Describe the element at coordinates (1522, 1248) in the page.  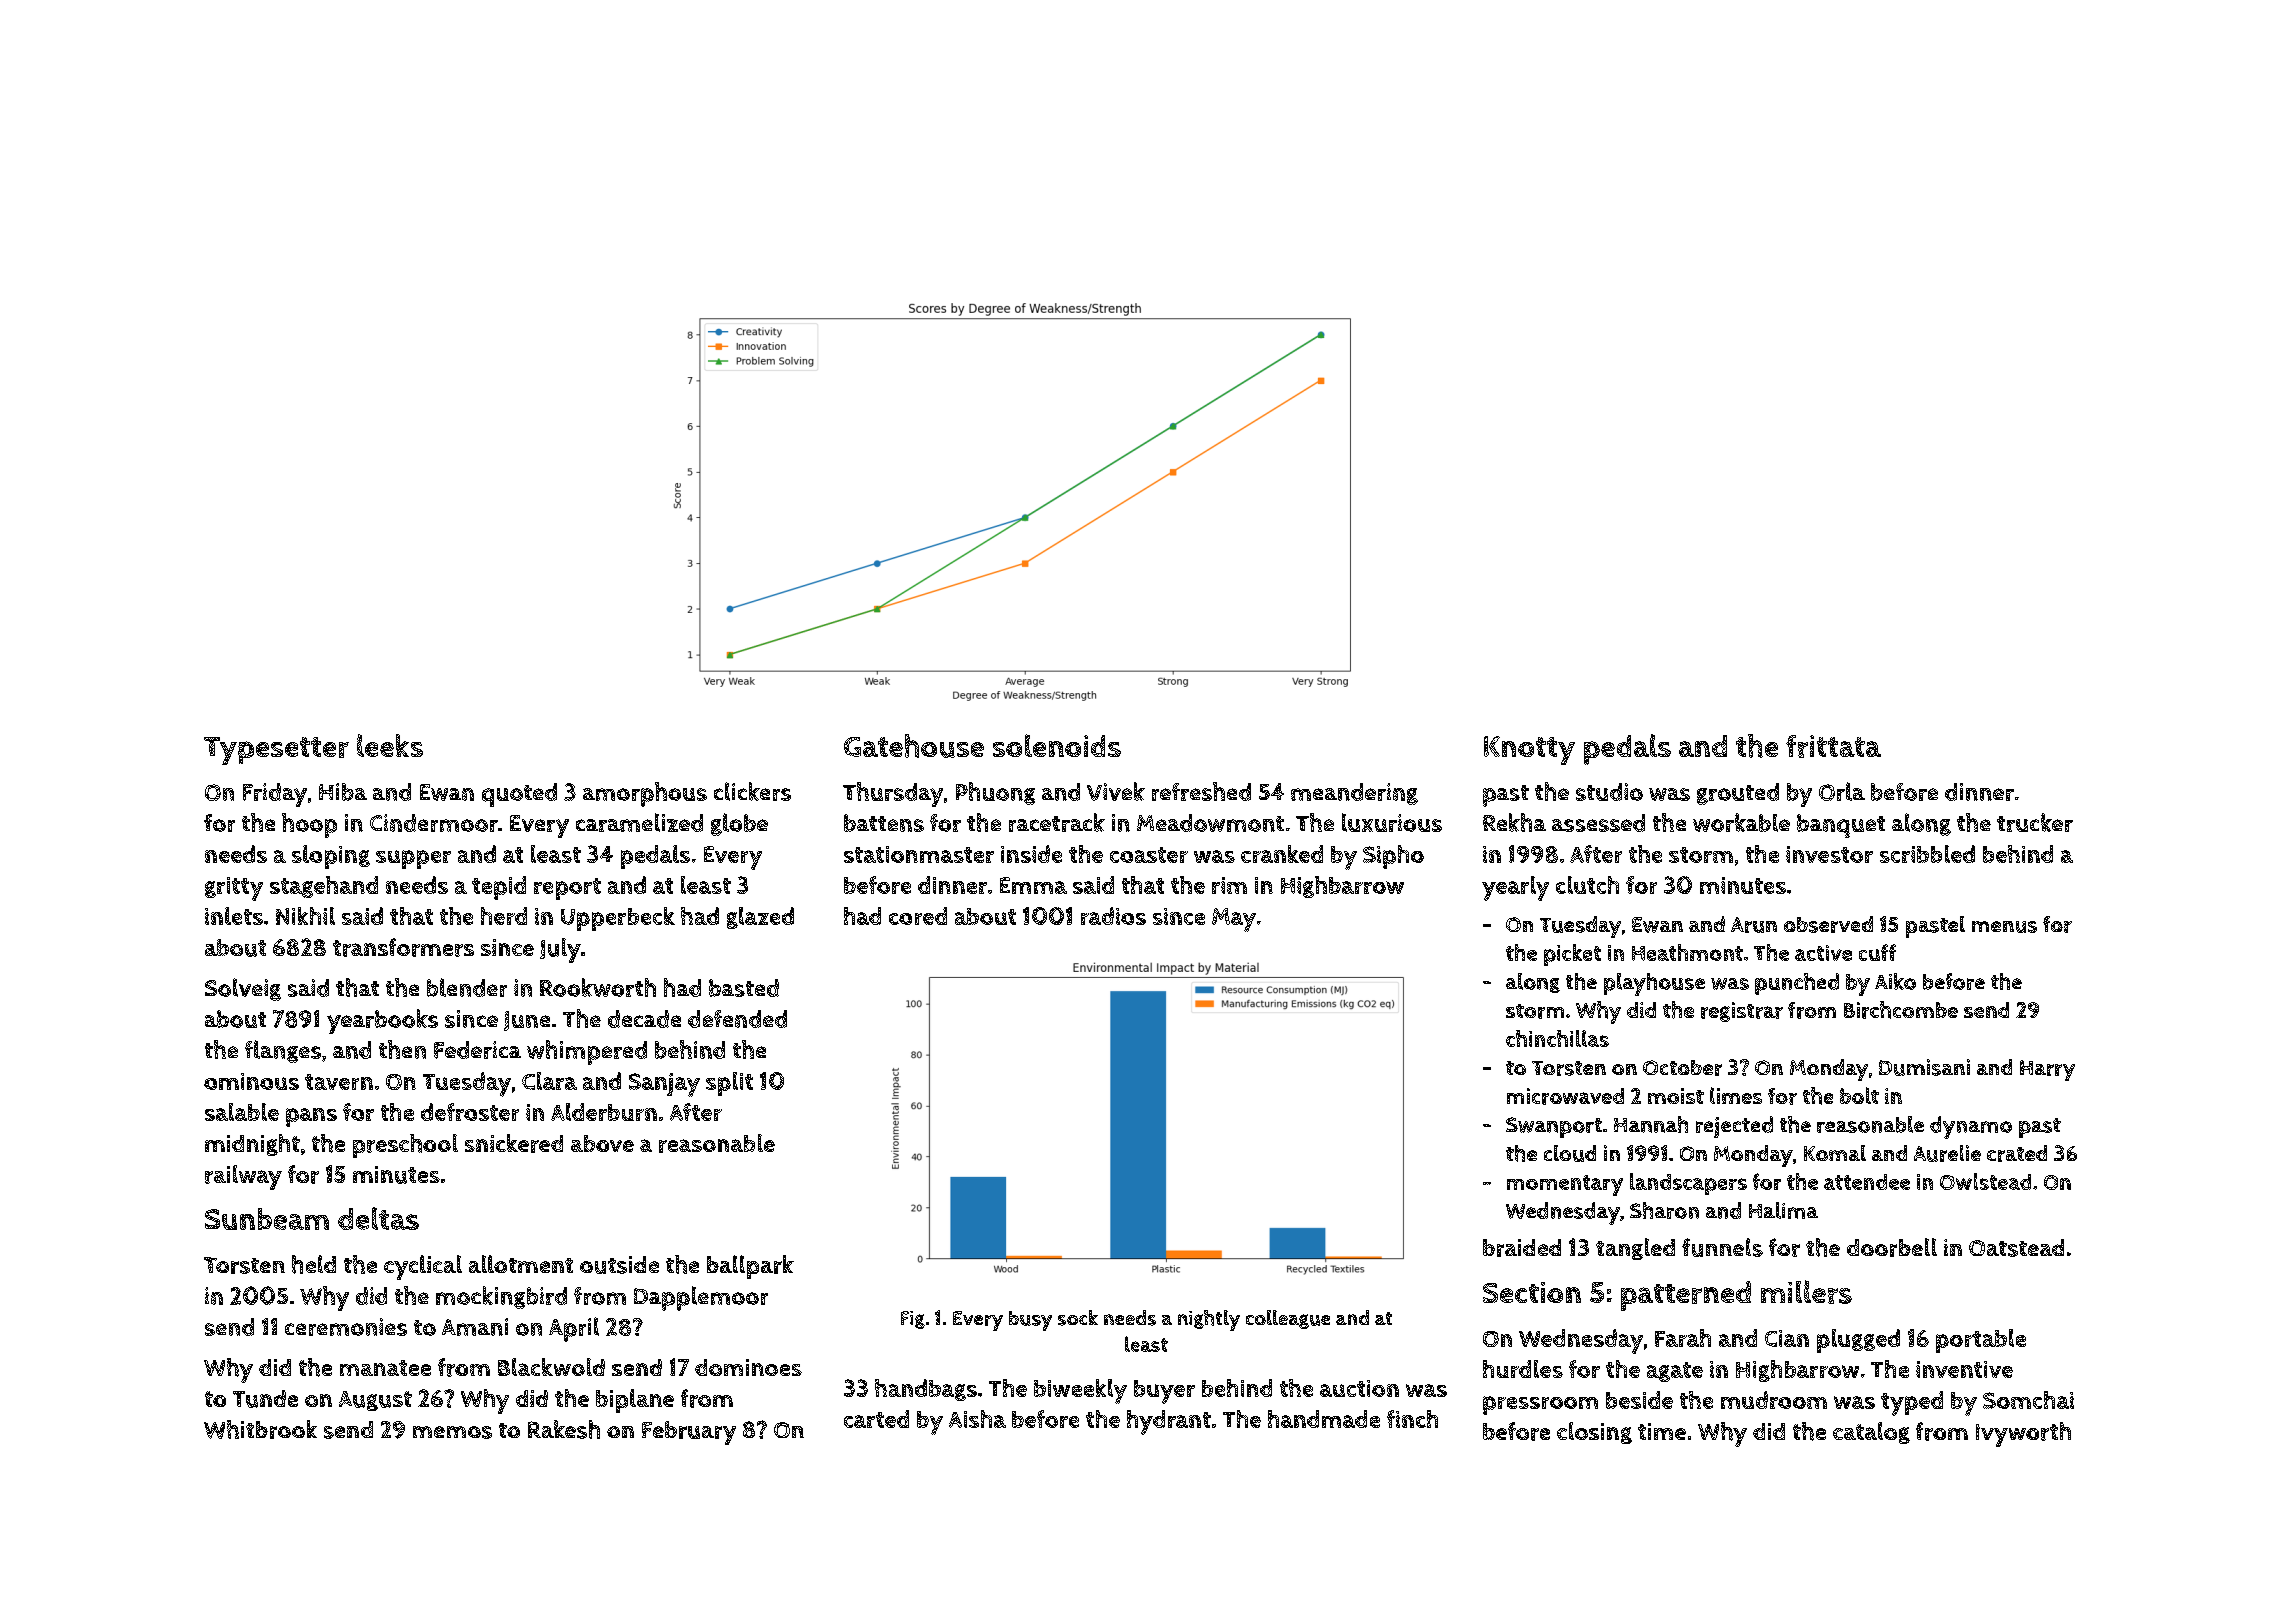
I see `braided` at that location.
